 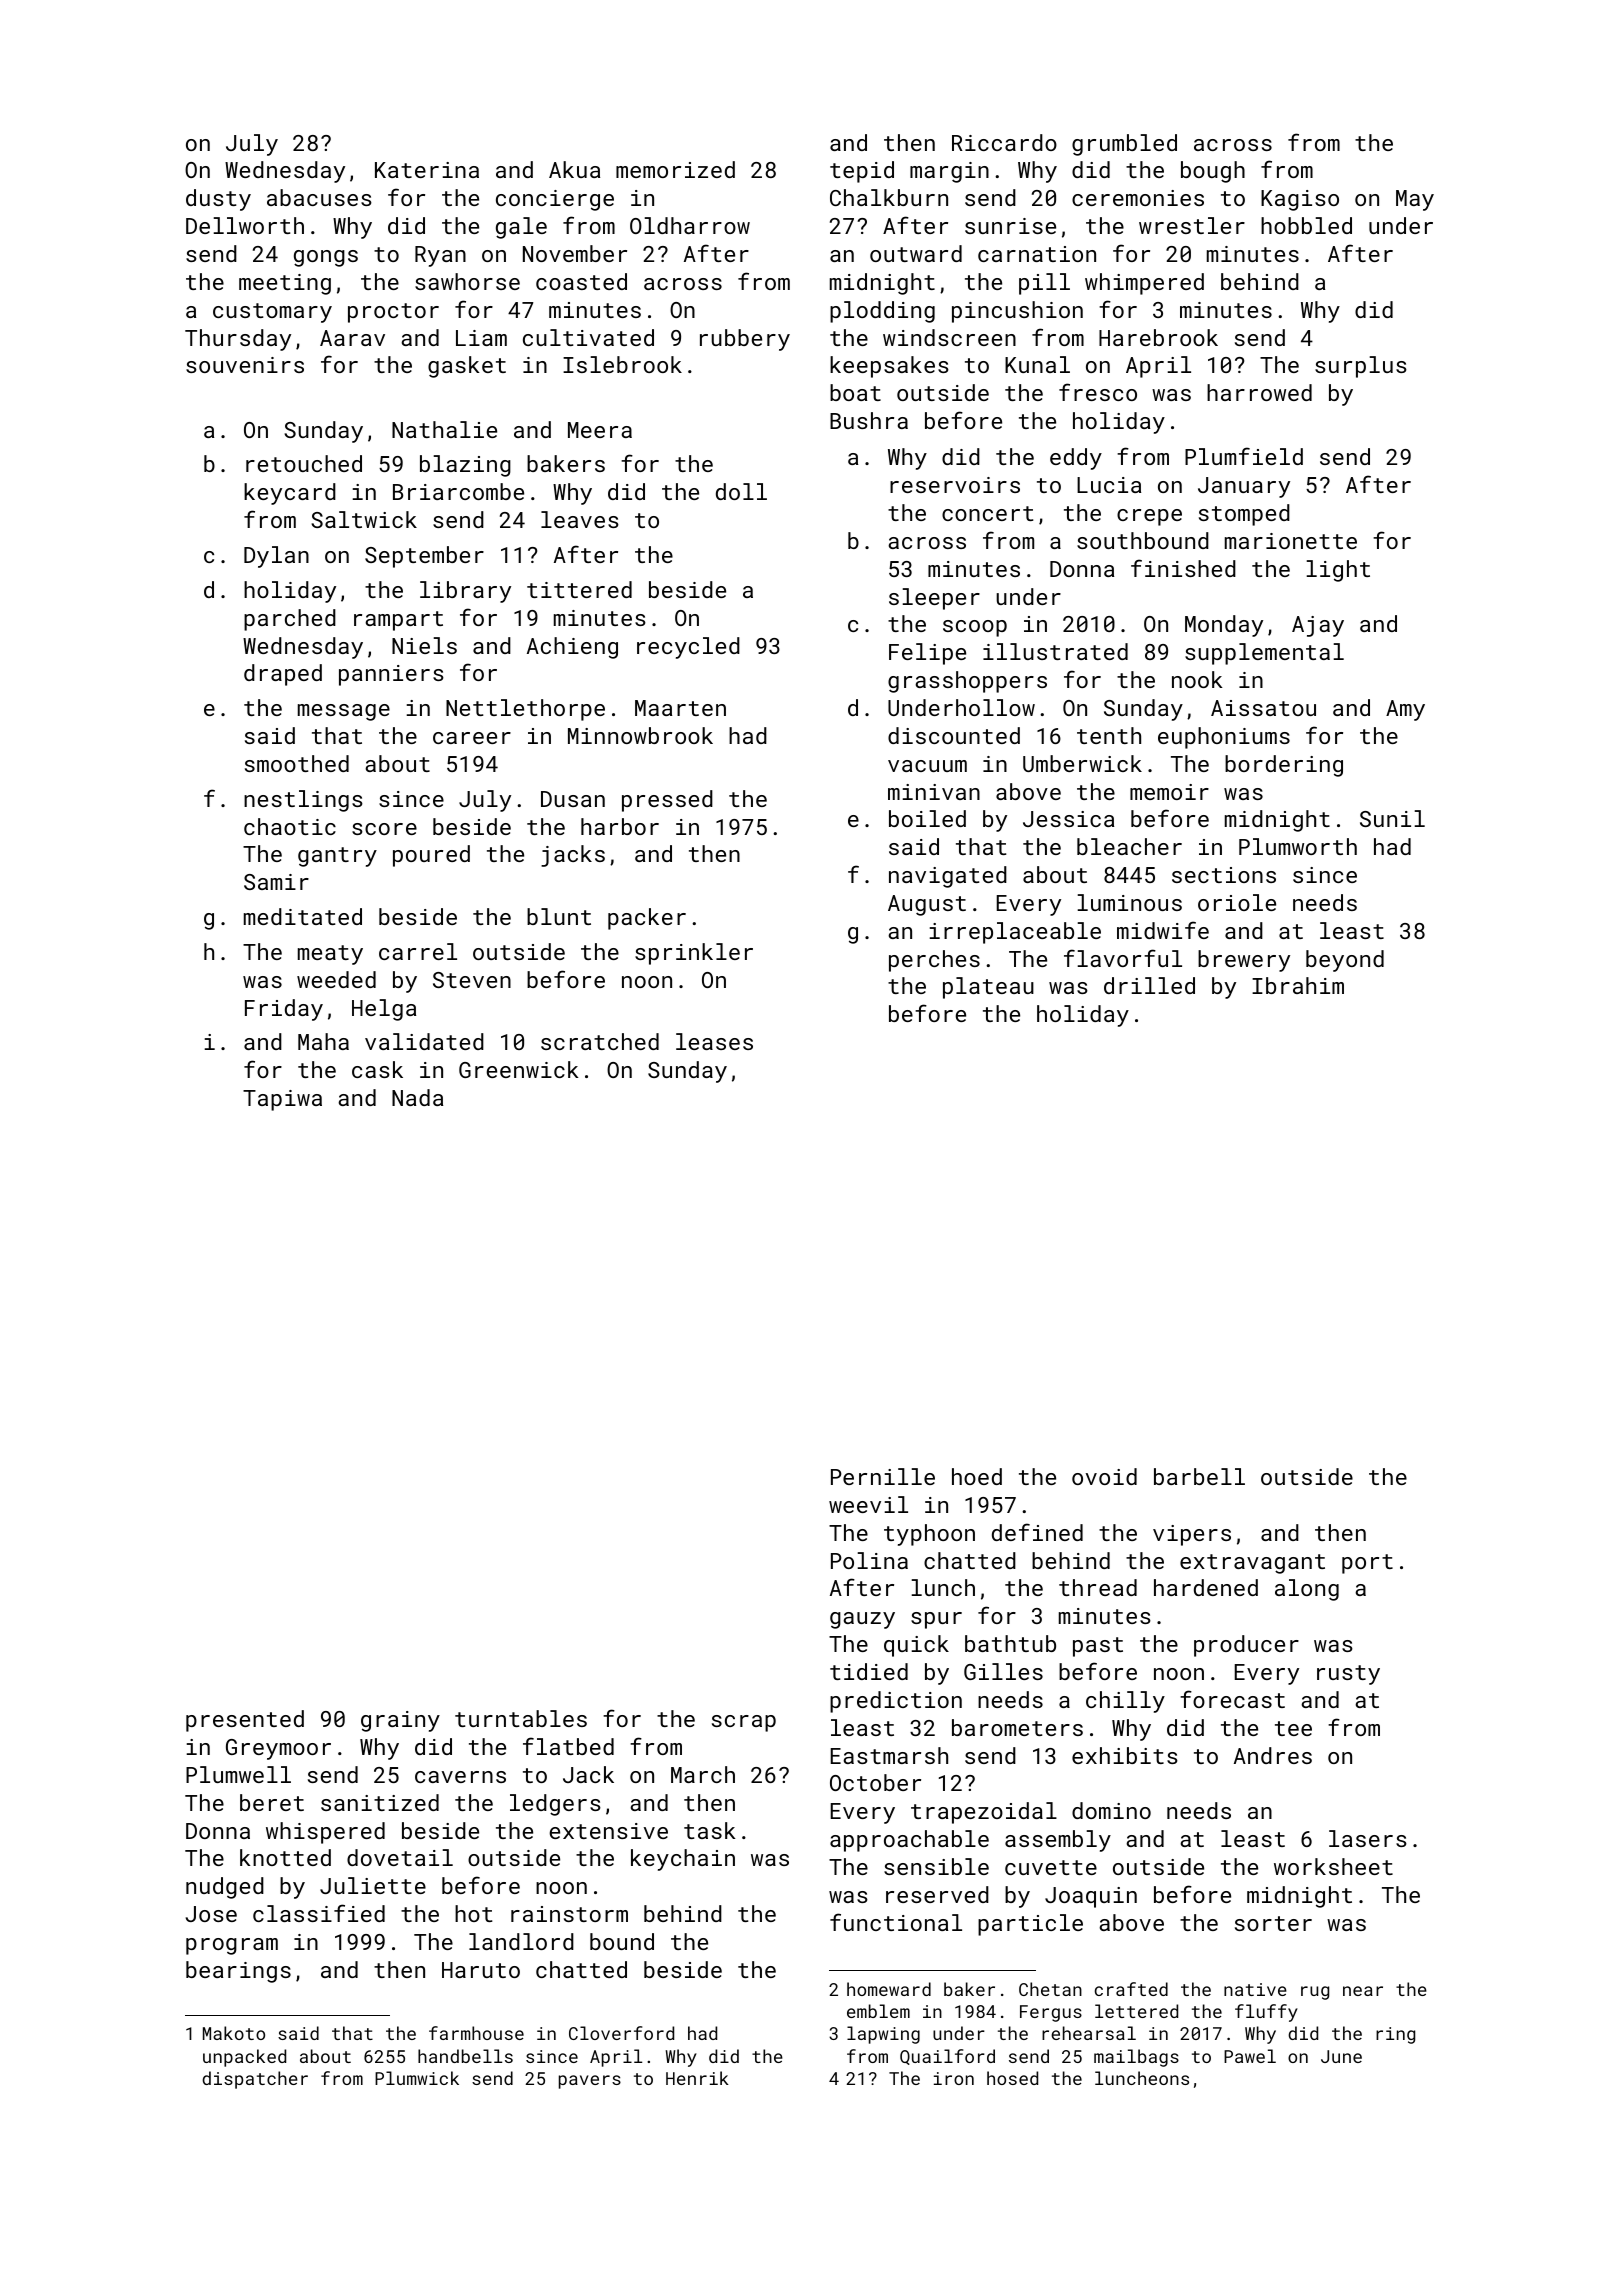 What do you see at coordinates (590, 2082) in the screenshot?
I see `pavers` at bounding box center [590, 2082].
